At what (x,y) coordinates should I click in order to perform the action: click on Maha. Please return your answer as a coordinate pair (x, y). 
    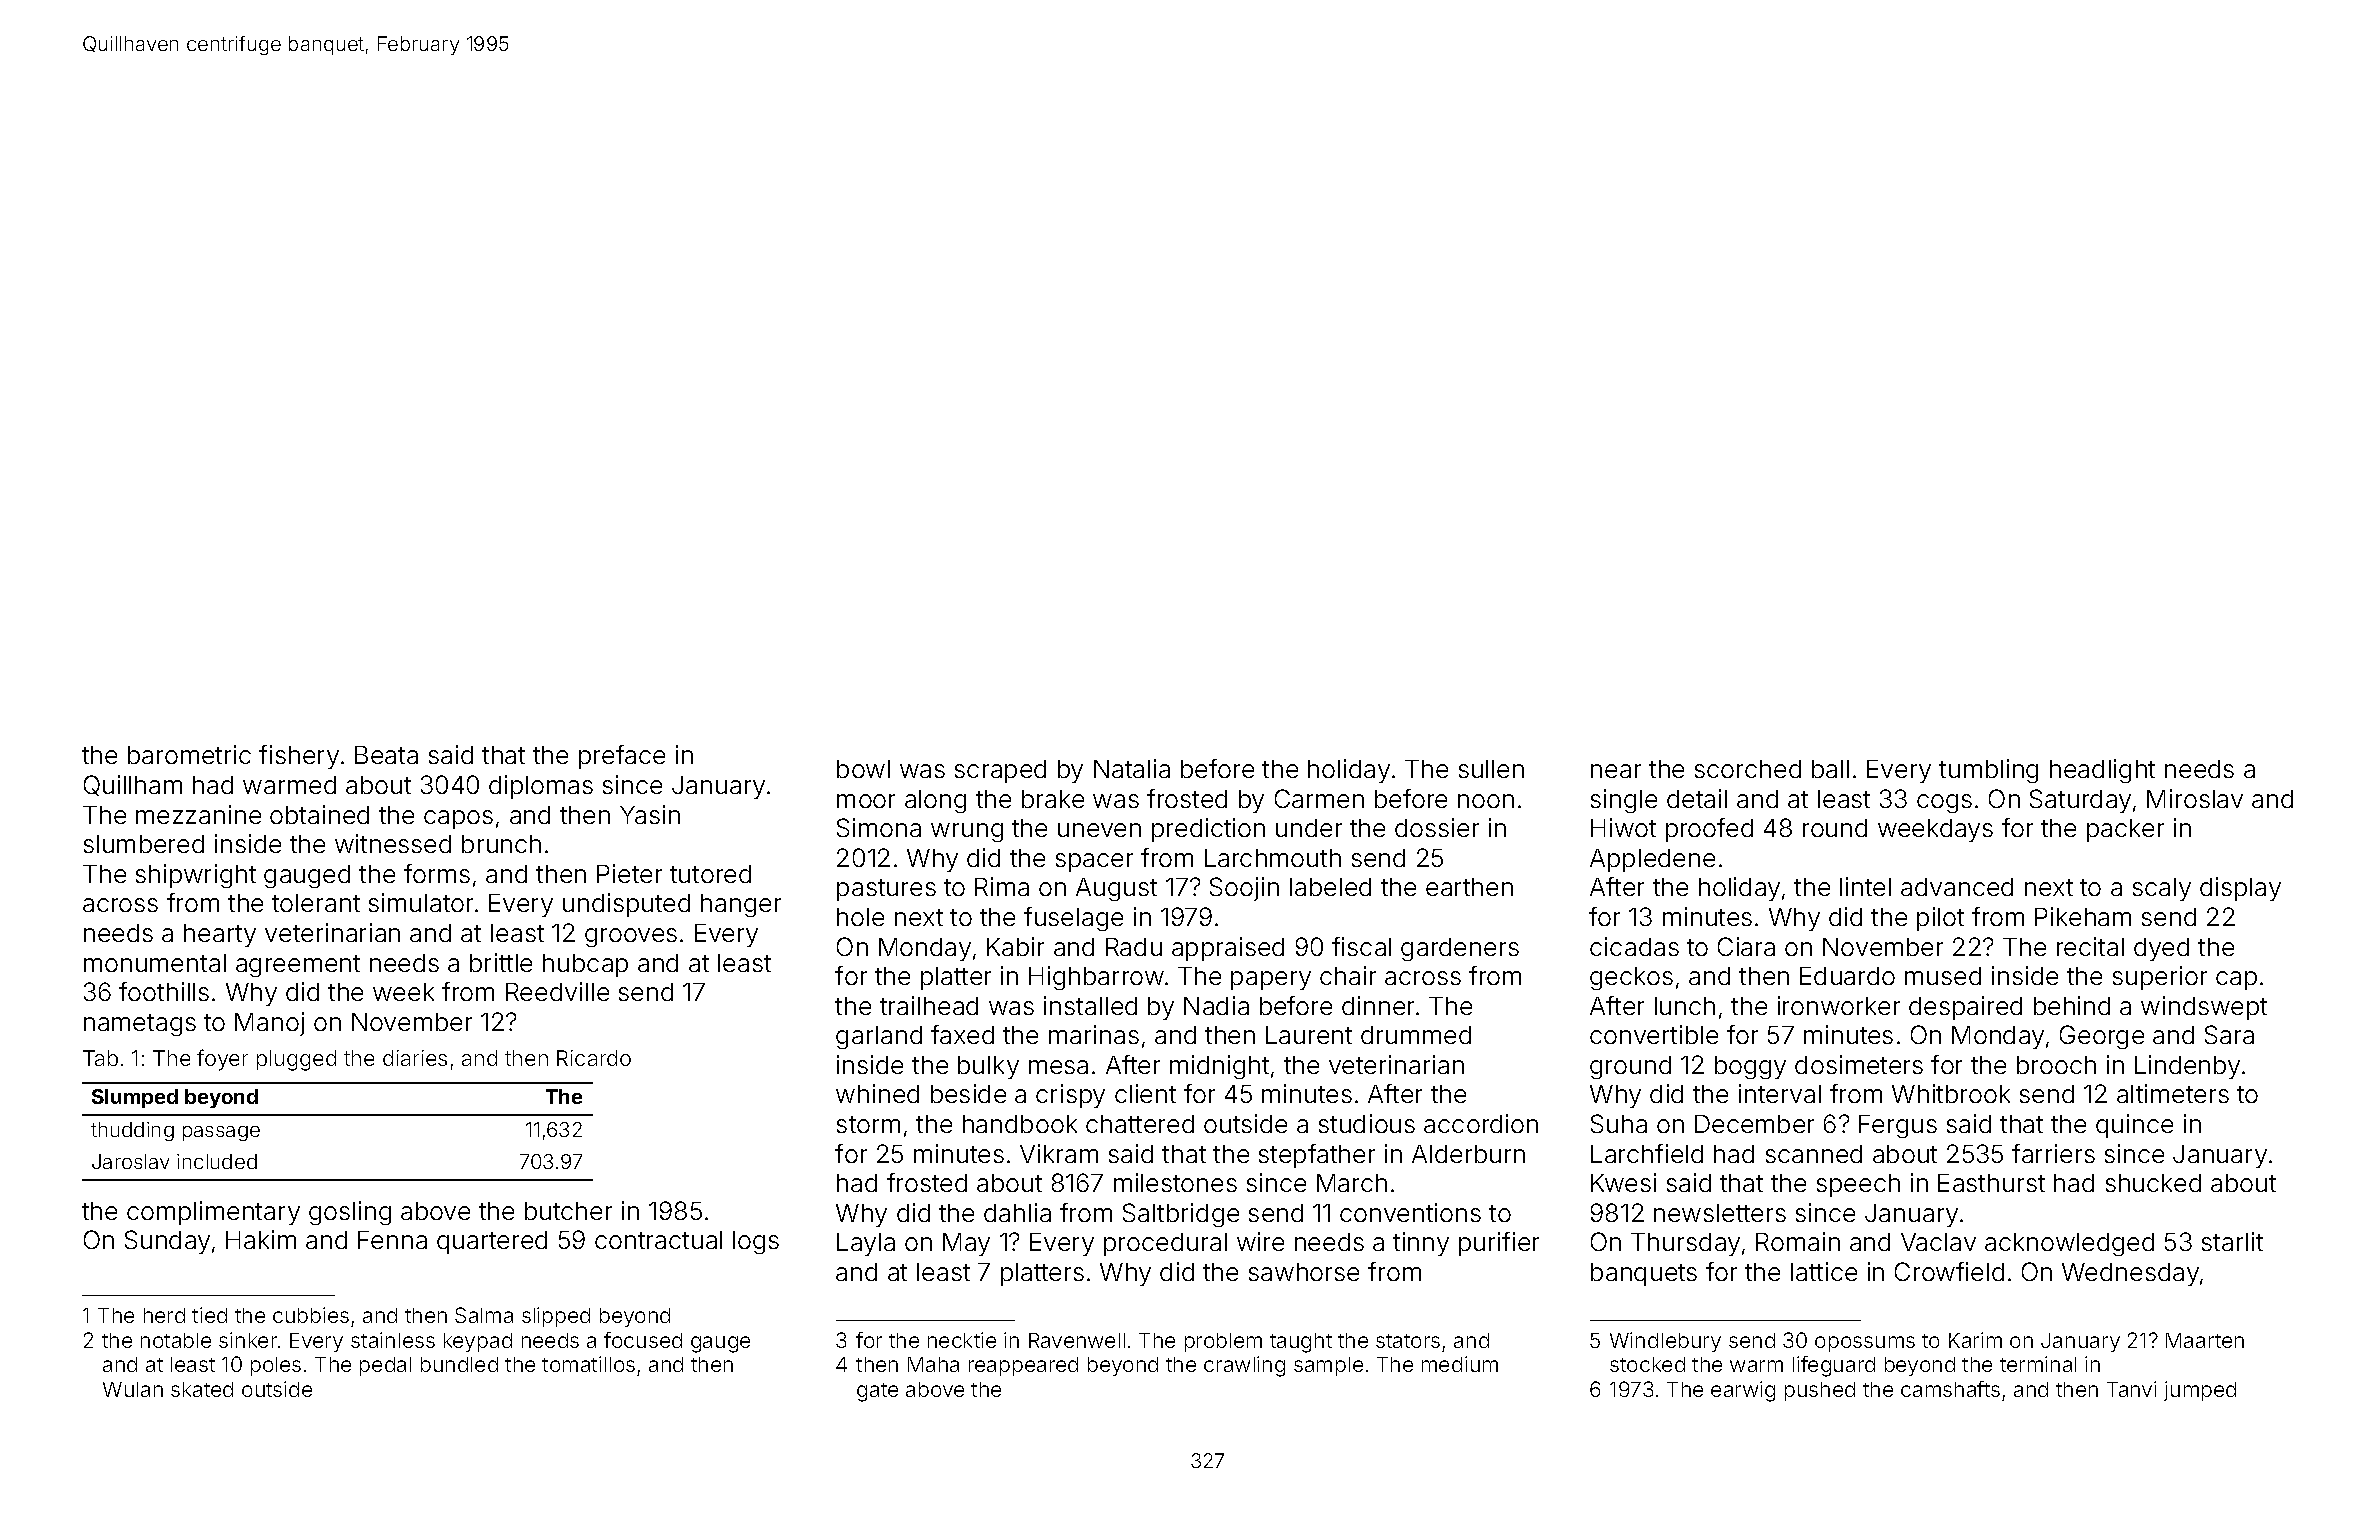
    Looking at the image, I should click on (933, 1364).
